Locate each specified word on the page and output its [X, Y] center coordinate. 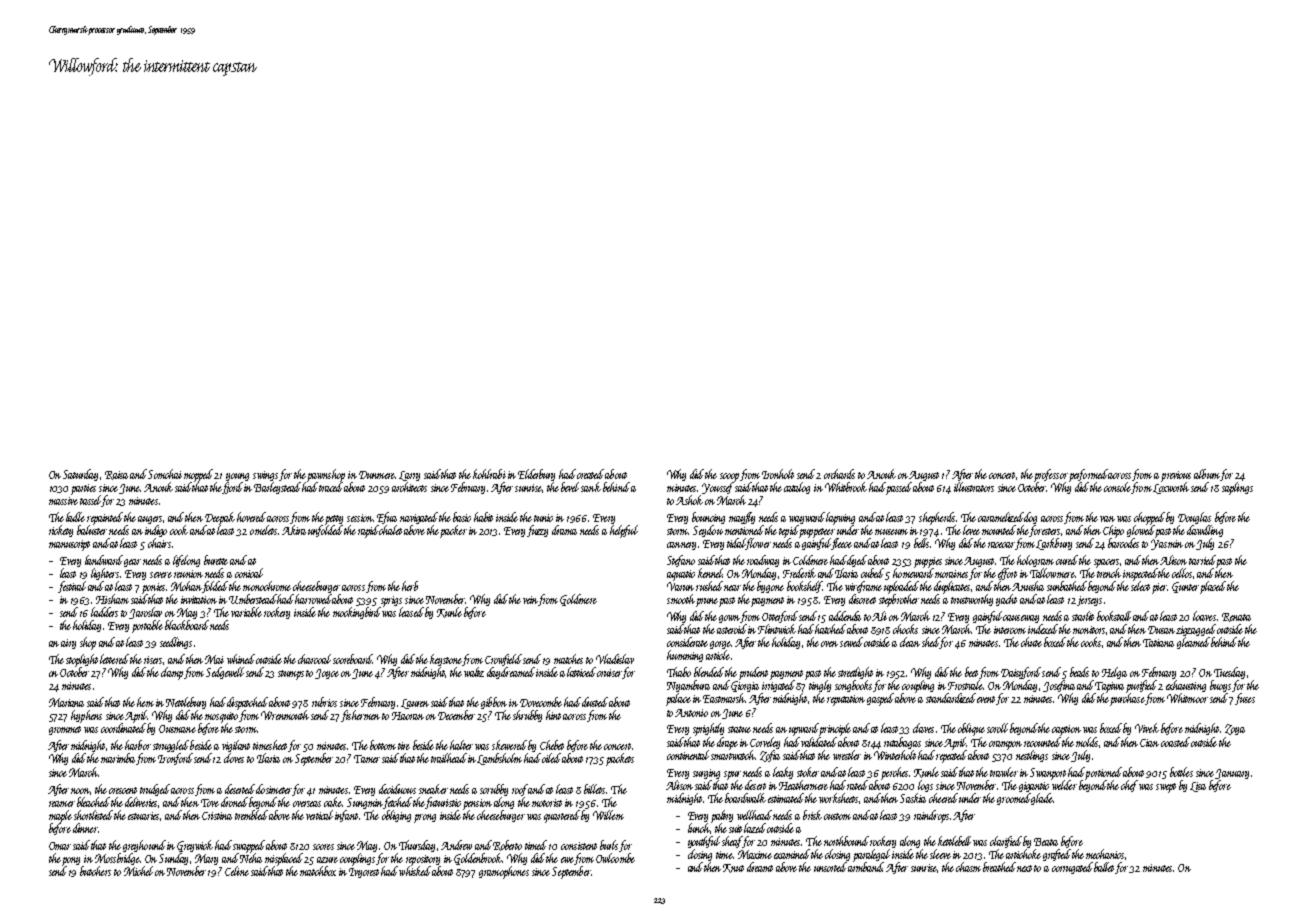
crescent [123, 790]
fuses [1245, 699]
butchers [95, 871]
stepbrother [899, 600]
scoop [729, 477]
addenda [845, 616]
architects [409, 487]
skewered [509, 745]
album [1207, 474]
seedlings [176, 643]
